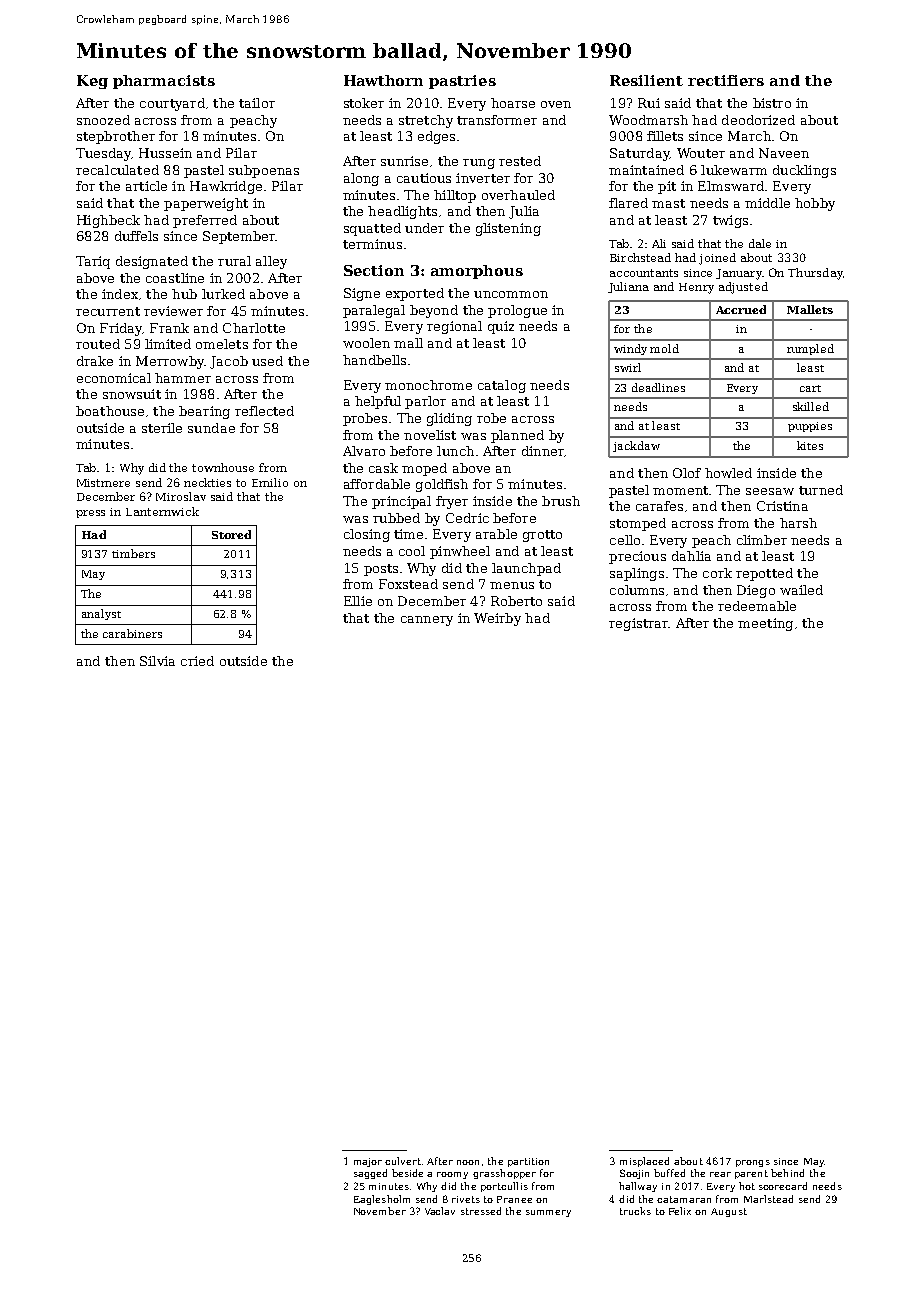  Describe the element at coordinates (497, 120) in the document. I see `transformer` at that location.
